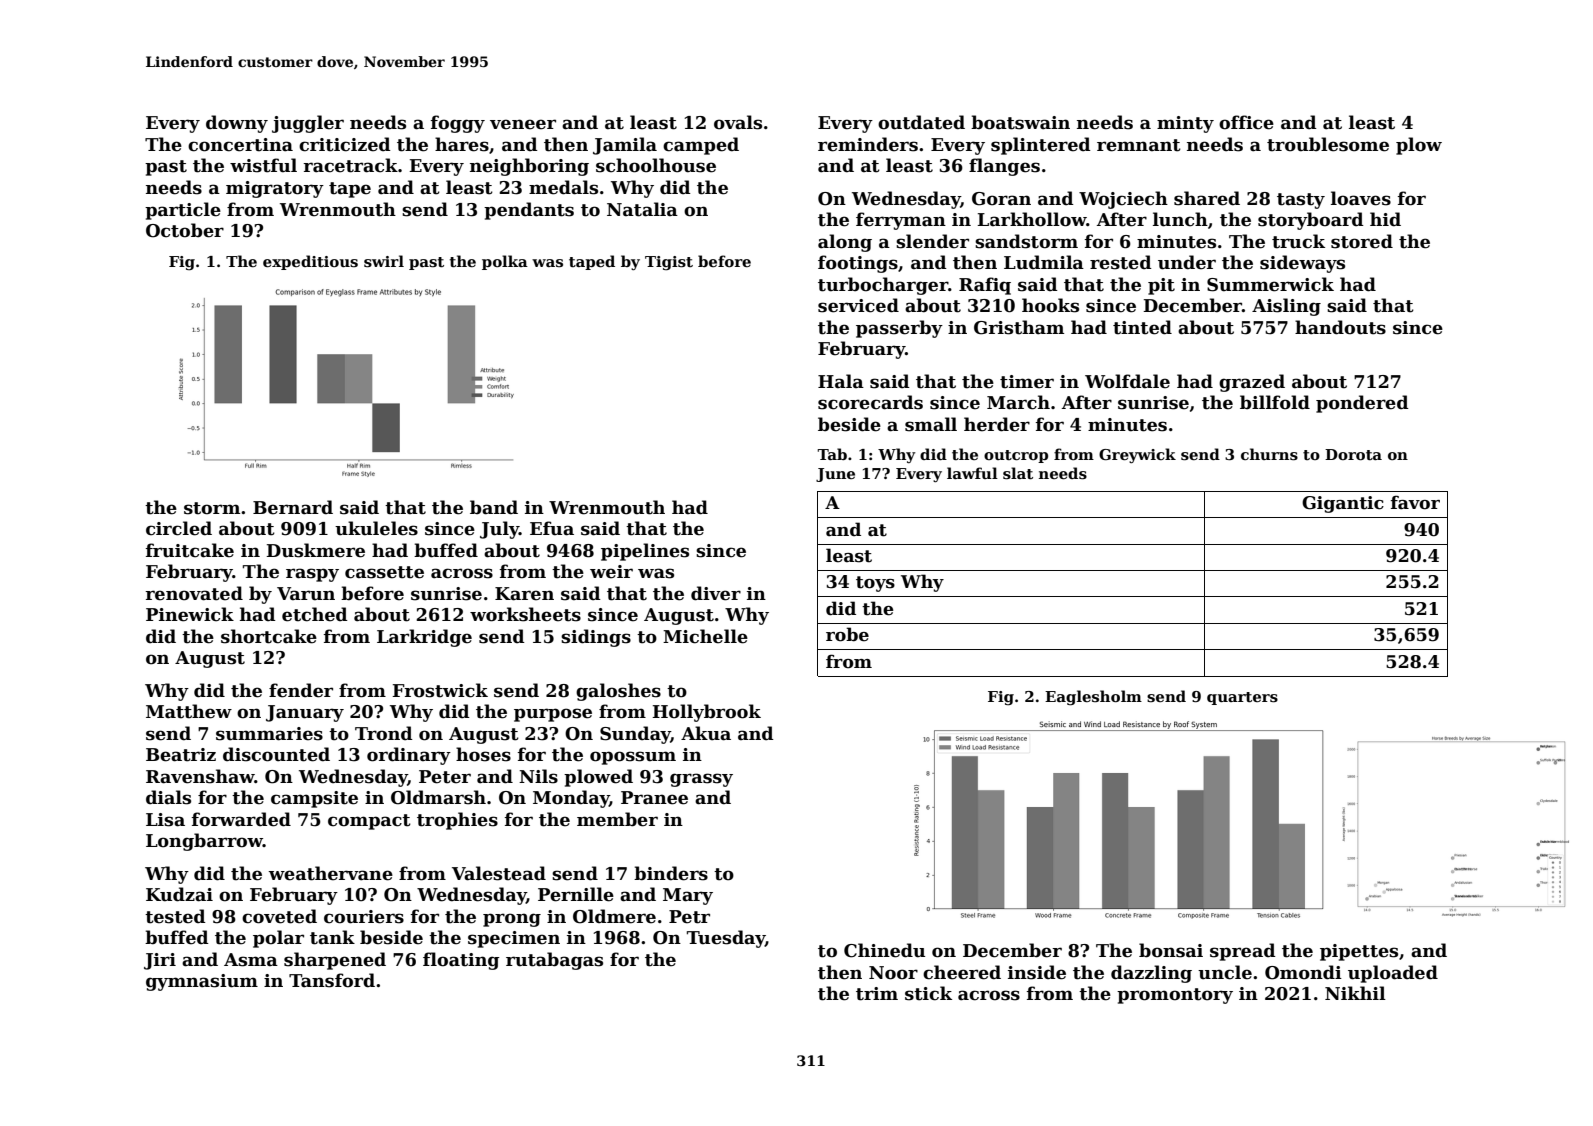  I want to click on splintered, so click(1041, 146).
